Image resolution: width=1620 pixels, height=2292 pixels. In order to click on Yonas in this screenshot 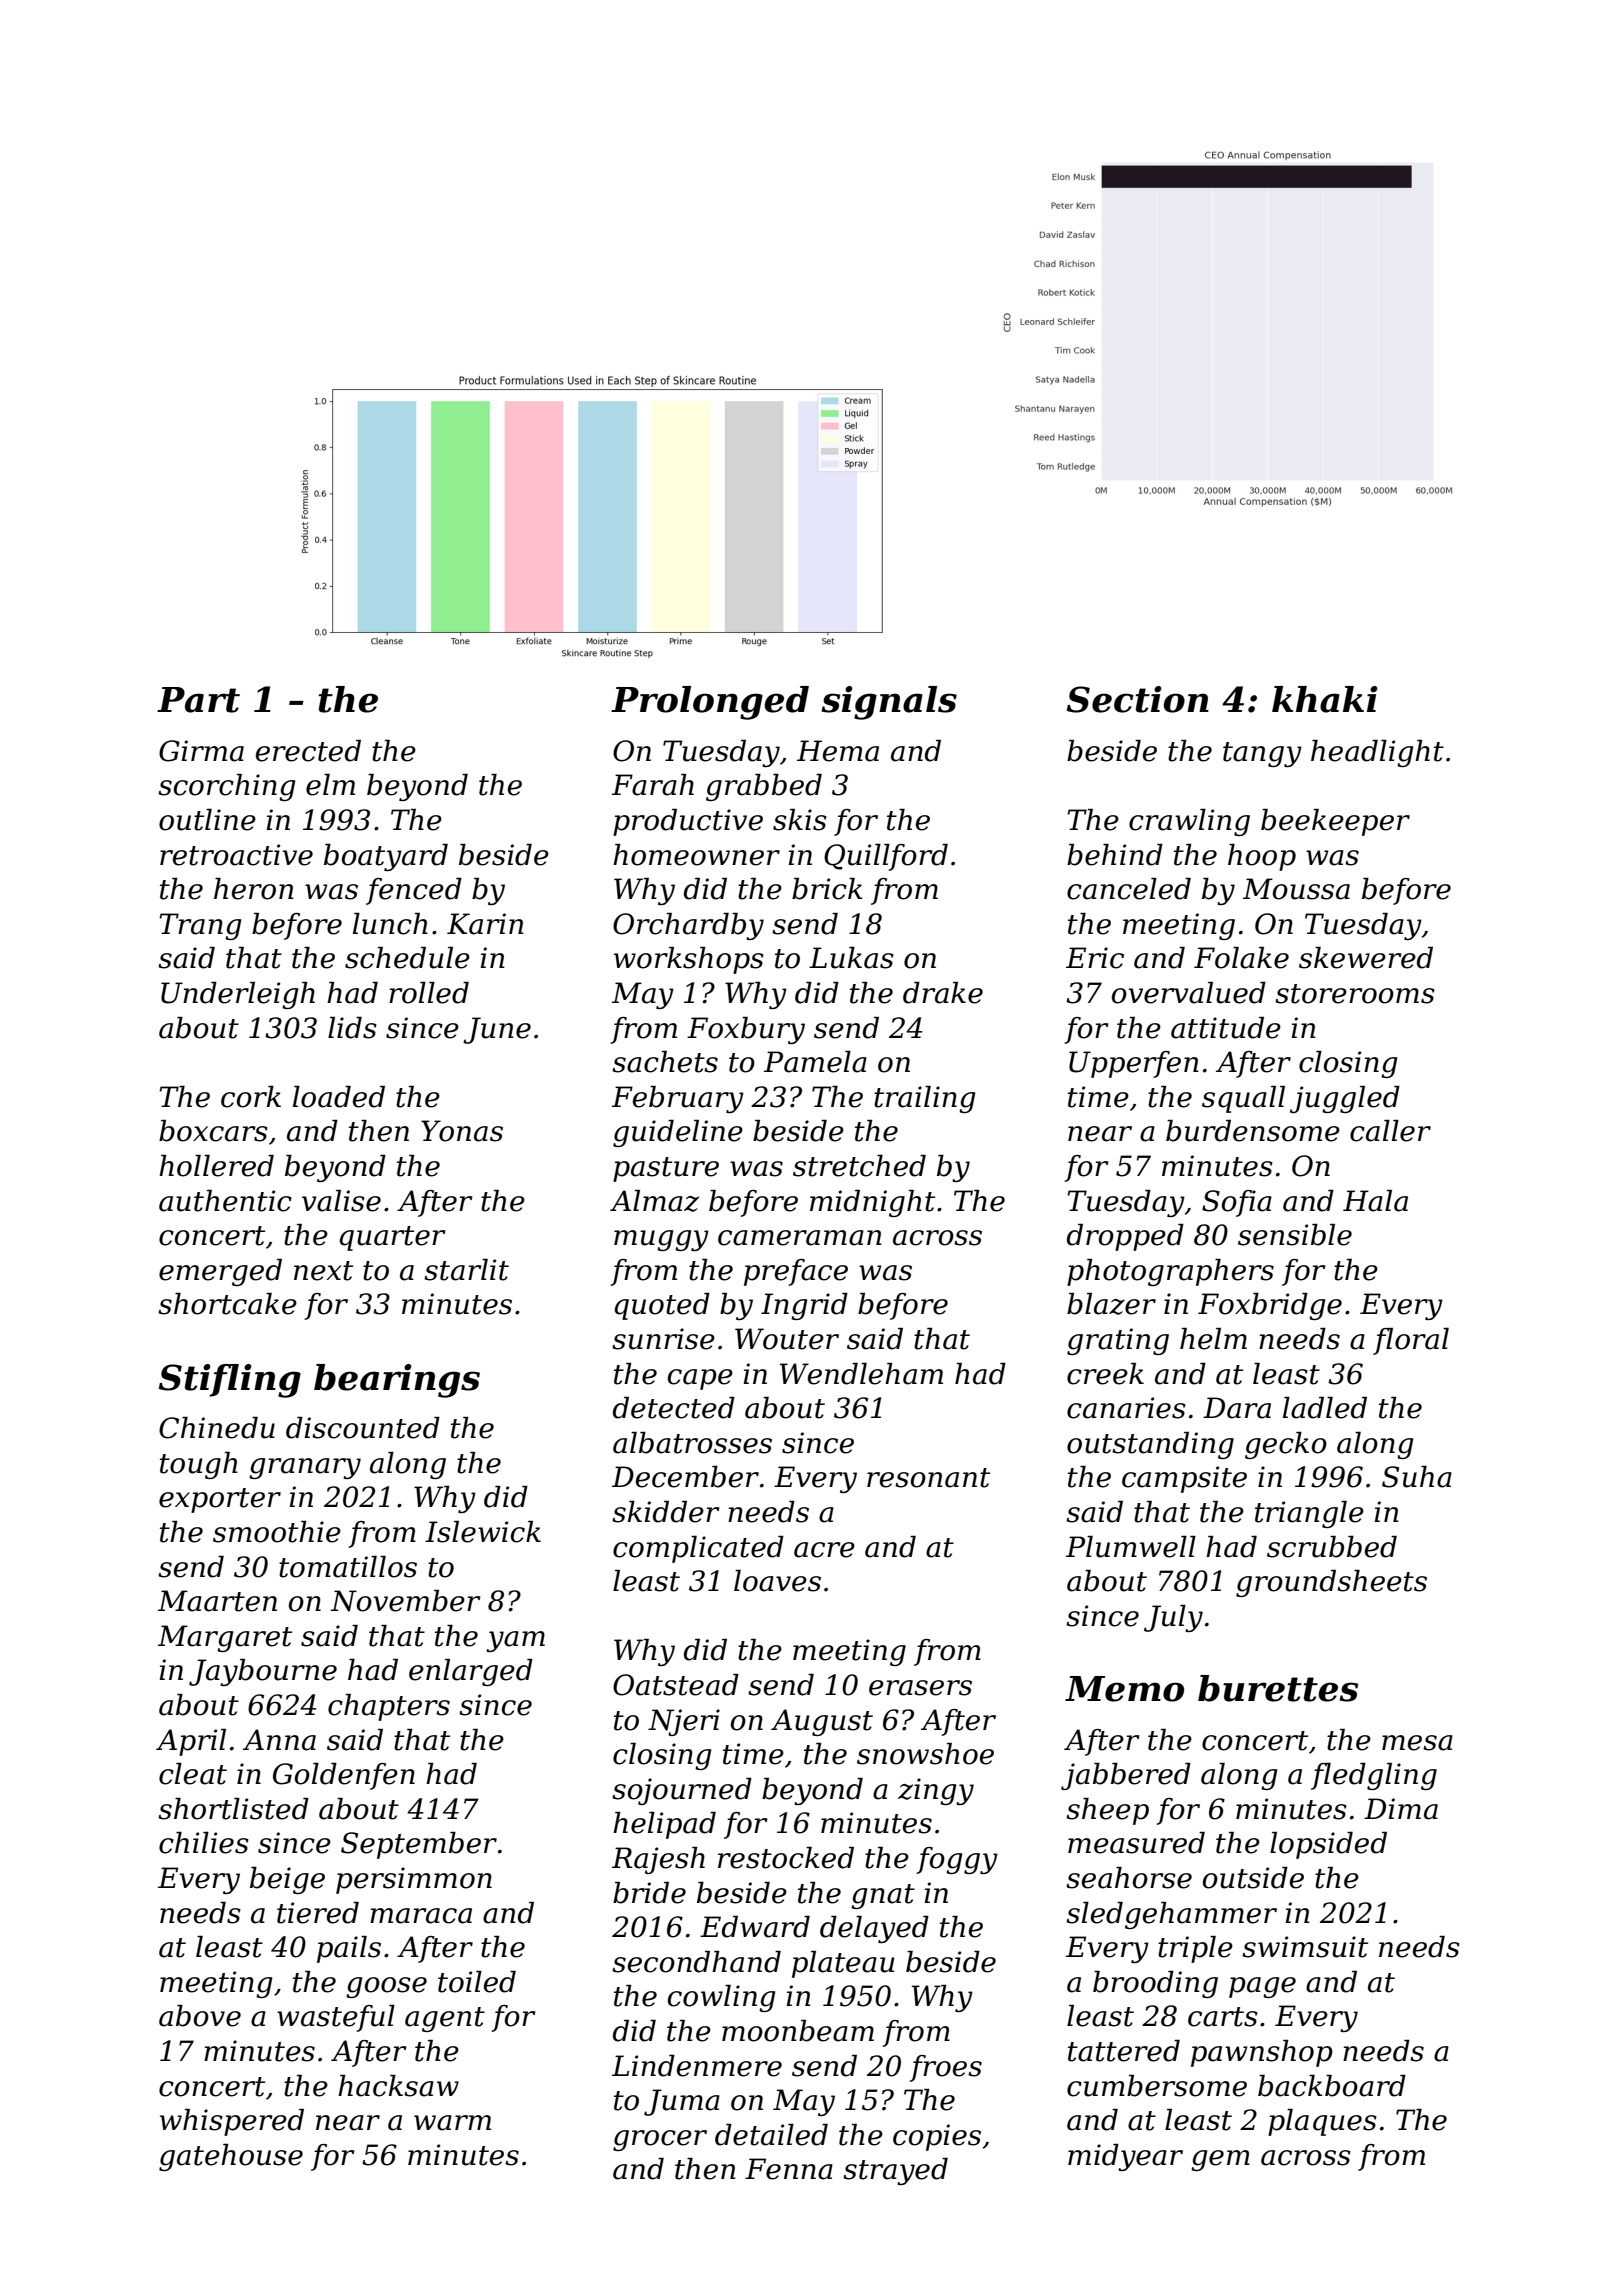, I will do `click(462, 1131)`.
